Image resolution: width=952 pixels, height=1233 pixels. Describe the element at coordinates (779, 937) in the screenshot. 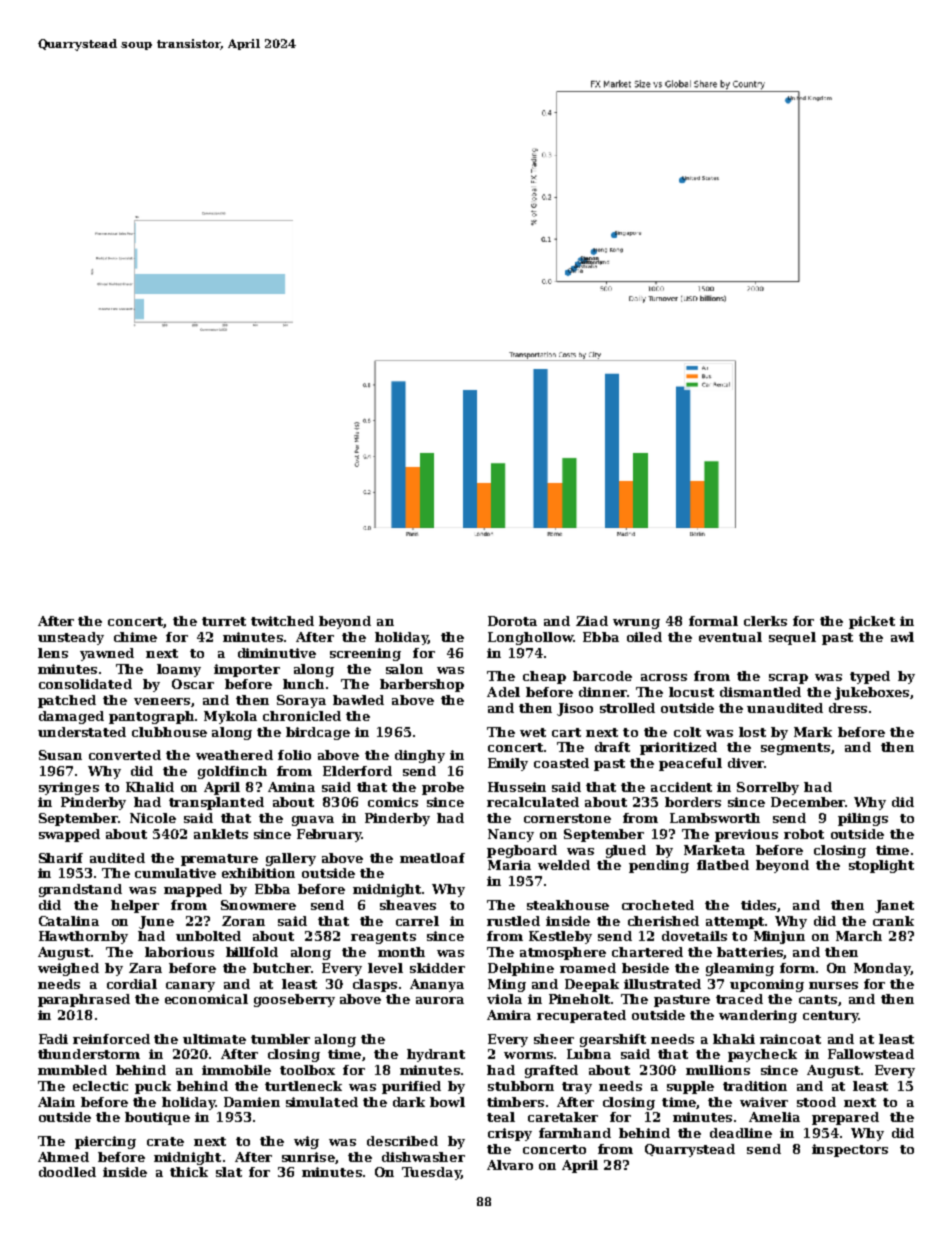

I see `Minjun` at that location.
